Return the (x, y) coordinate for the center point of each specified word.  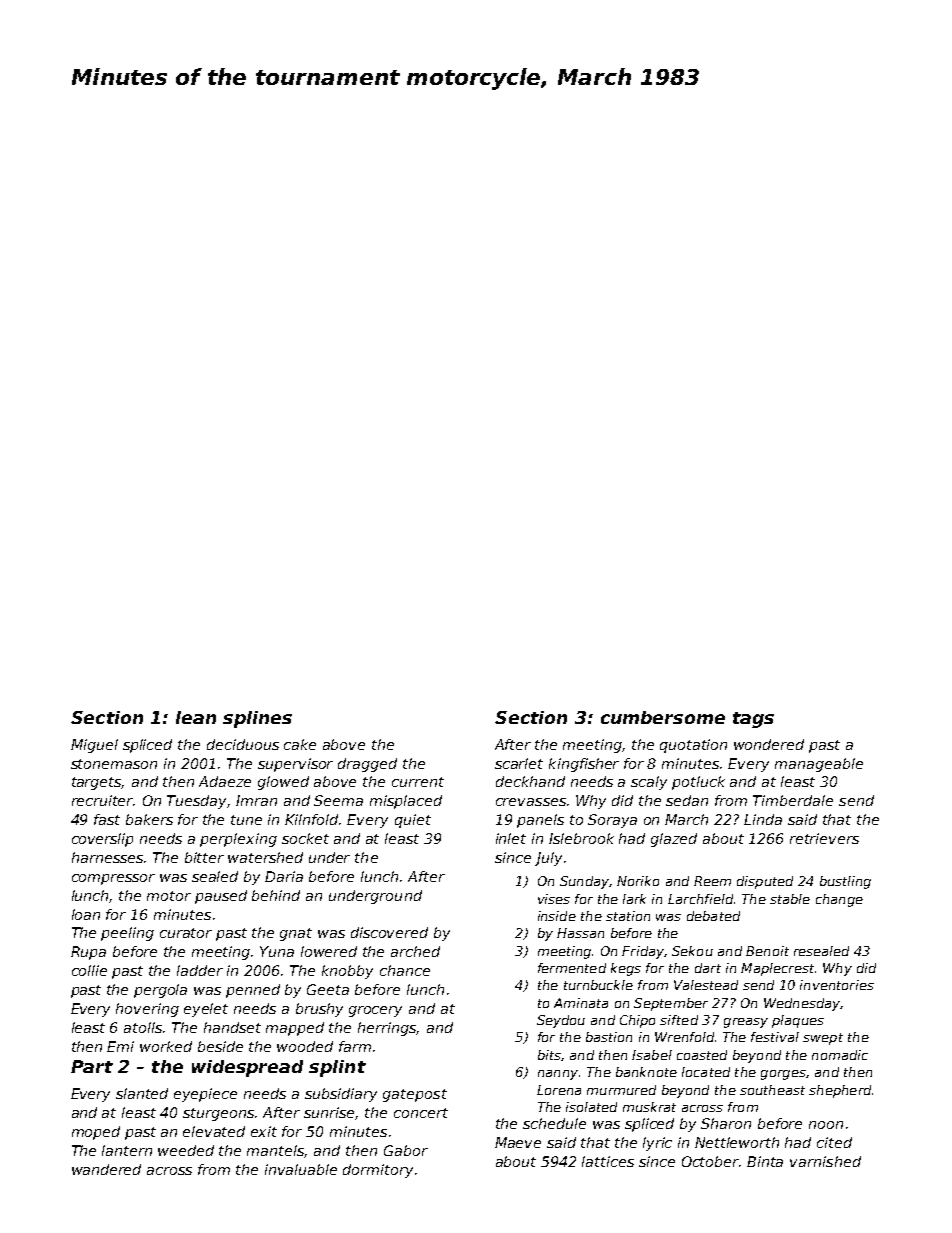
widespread (247, 1068)
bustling (845, 882)
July (548, 859)
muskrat (649, 1107)
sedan (687, 800)
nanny (558, 1075)
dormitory (378, 1171)
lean (196, 717)
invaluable (301, 1169)
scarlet (519, 763)
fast (107, 819)
